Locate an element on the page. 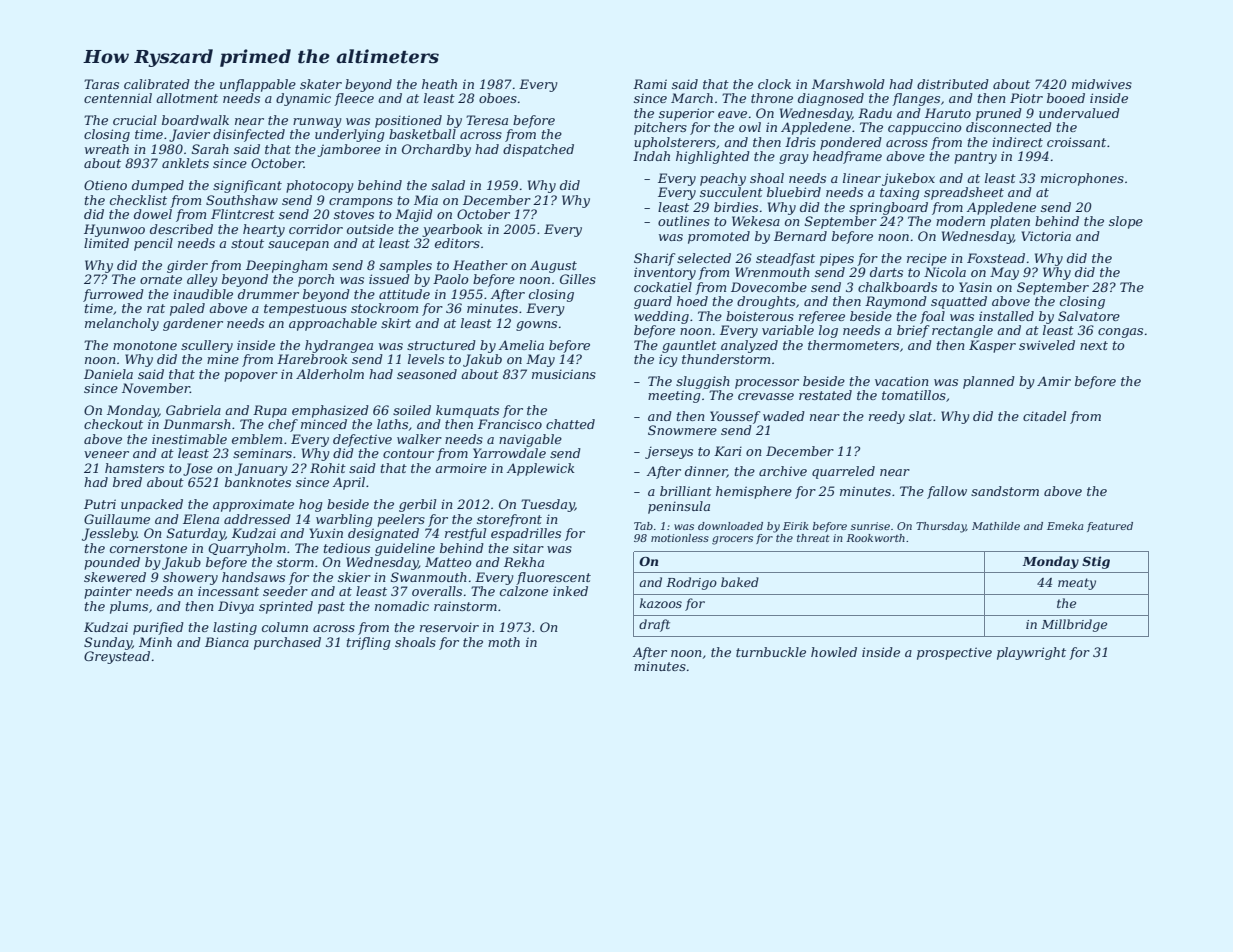 The image size is (1233, 952). limited is located at coordinates (106, 243).
